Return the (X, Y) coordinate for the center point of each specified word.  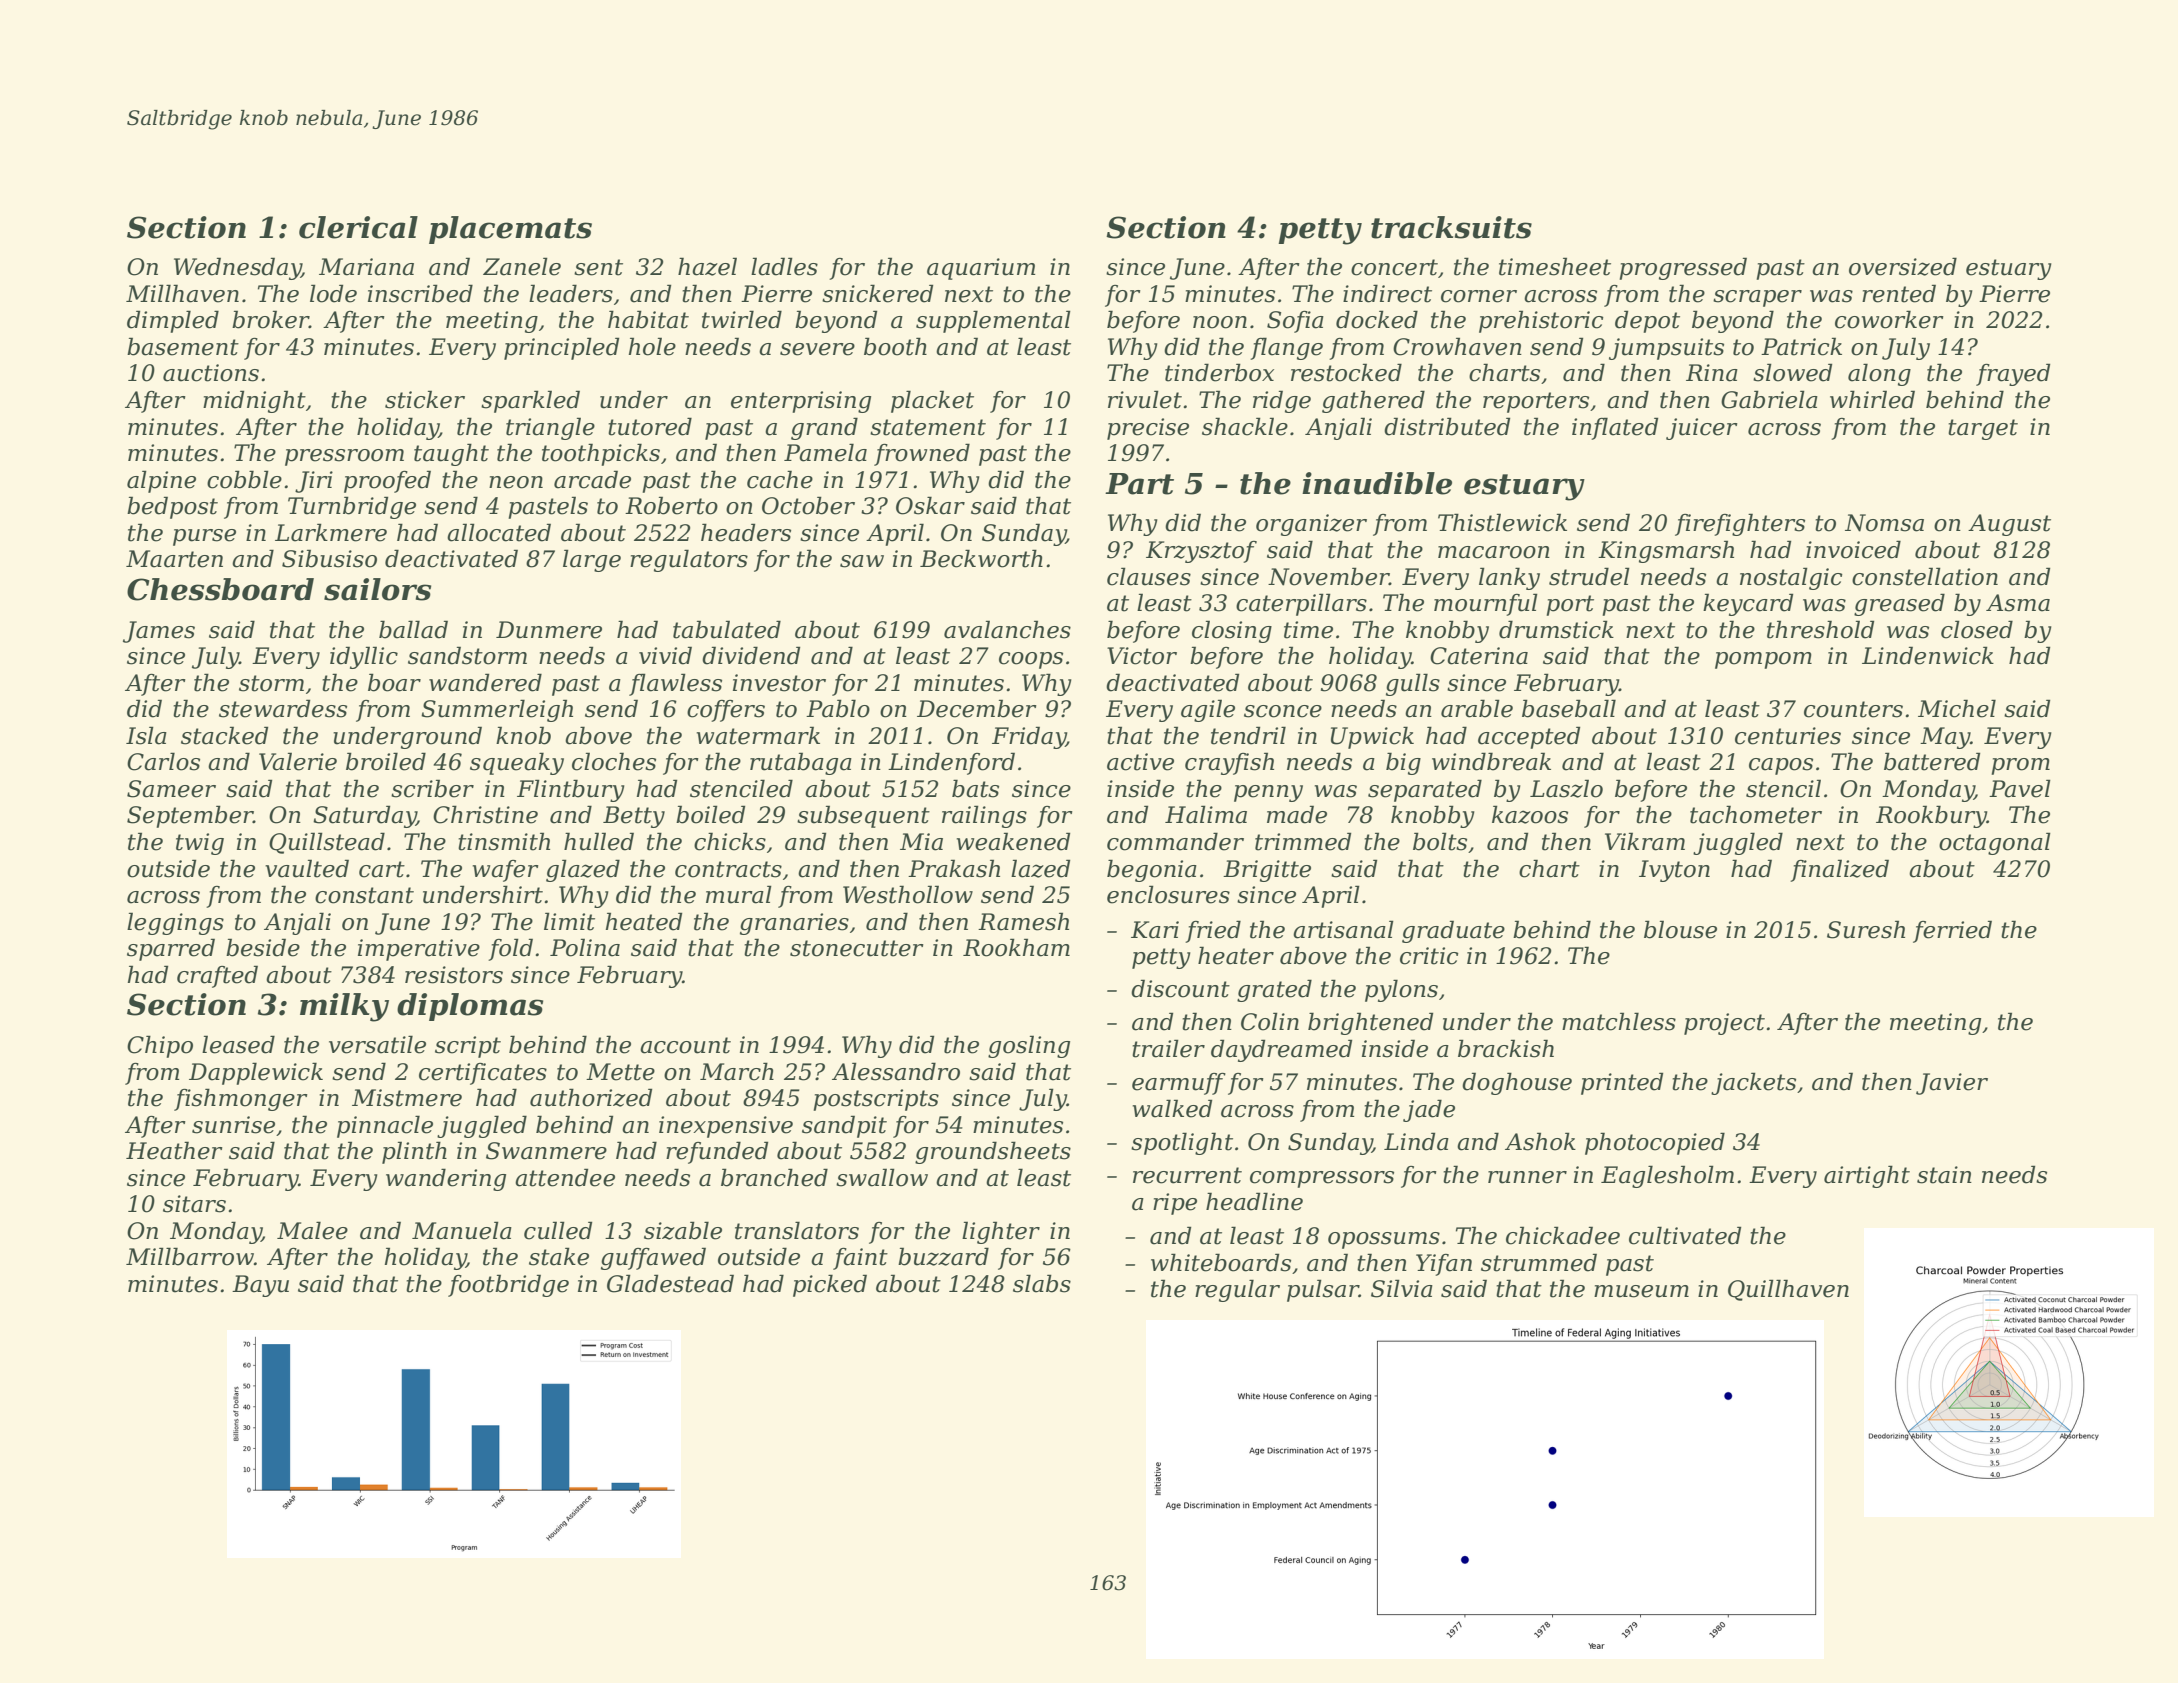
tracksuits (1451, 227)
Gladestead (670, 1283)
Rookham (1016, 947)
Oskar (930, 505)
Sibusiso (329, 558)
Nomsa (1884, 523)
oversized (1903, 266)
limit (569, 921)
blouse (1680, 929)
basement (183, 346)
